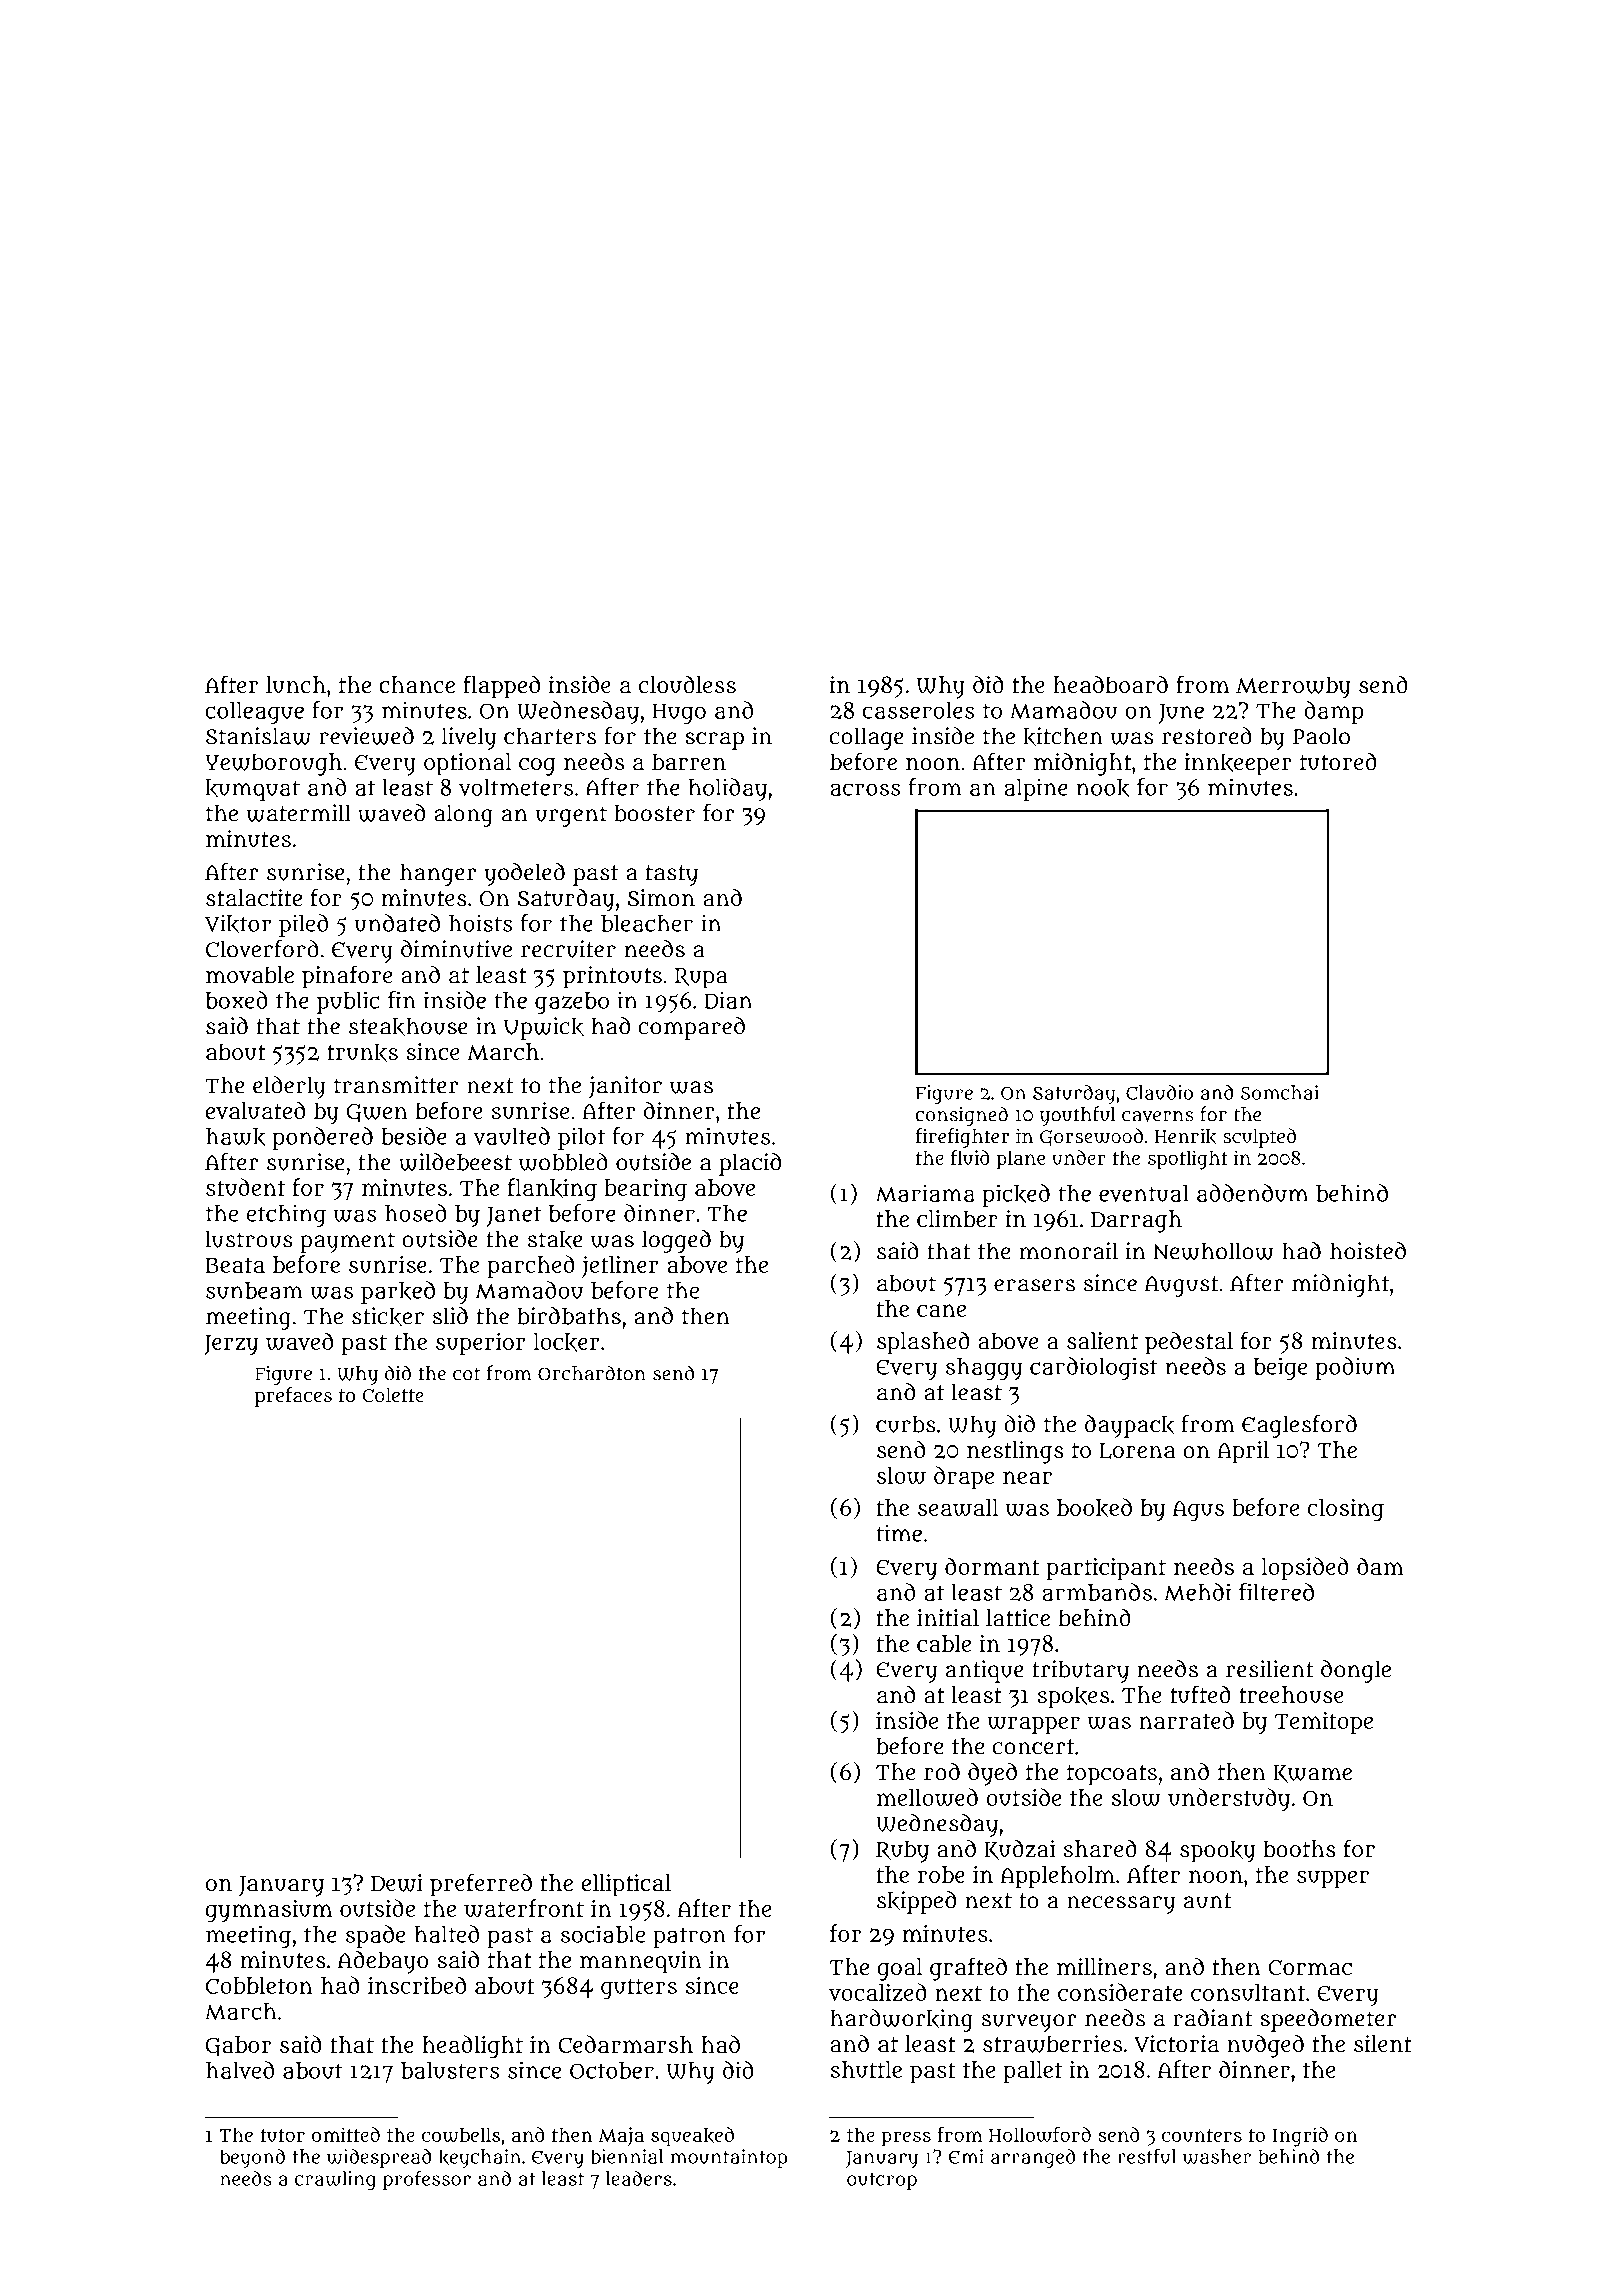 This screenshot has width=1620, height=2292. What do you see at coordinates (1159, 1092) in the screenshot?
I see `Claudio` at bounding box center [1159, 1092].
